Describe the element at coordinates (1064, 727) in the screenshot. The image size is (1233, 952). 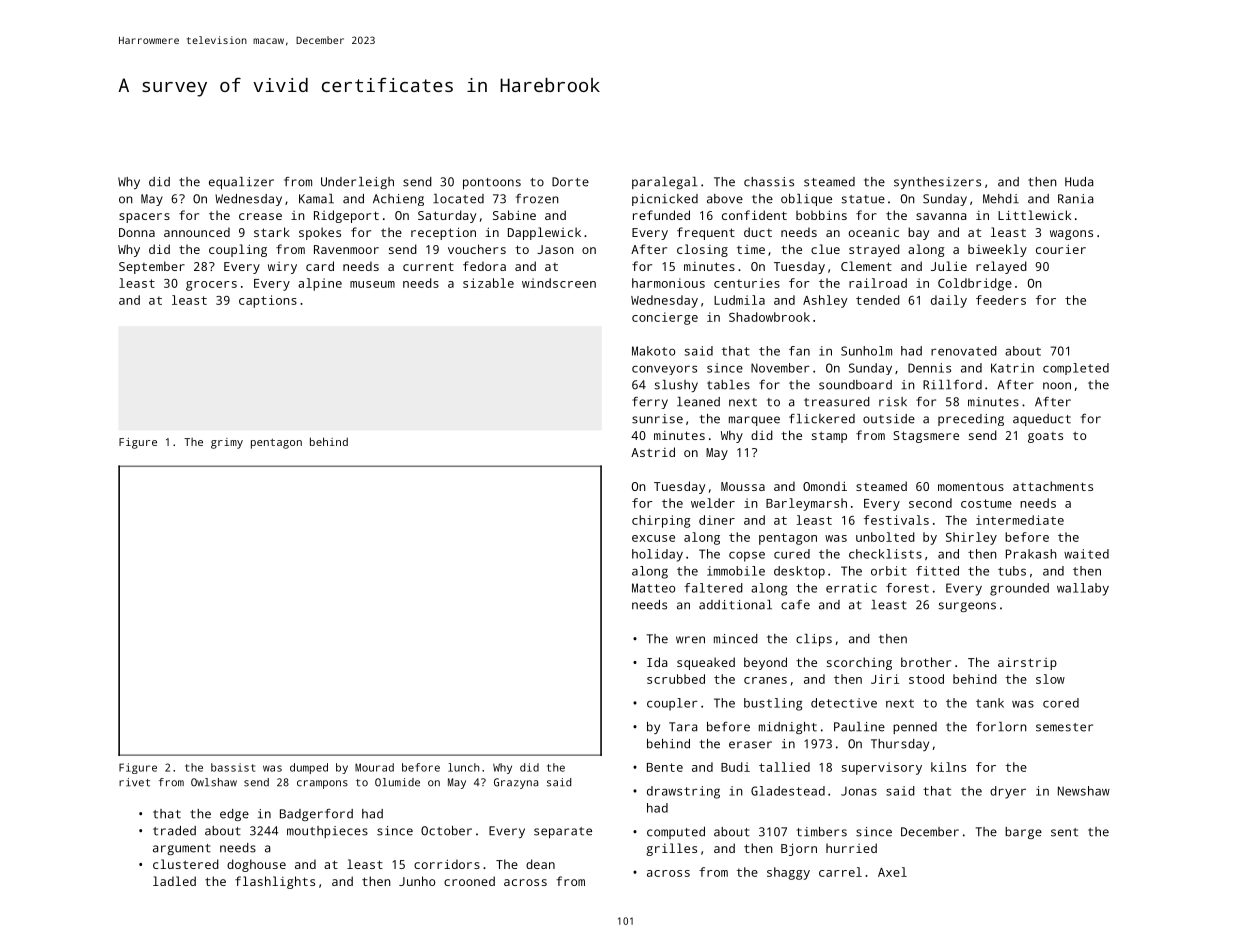
I see `semester` at that location.
